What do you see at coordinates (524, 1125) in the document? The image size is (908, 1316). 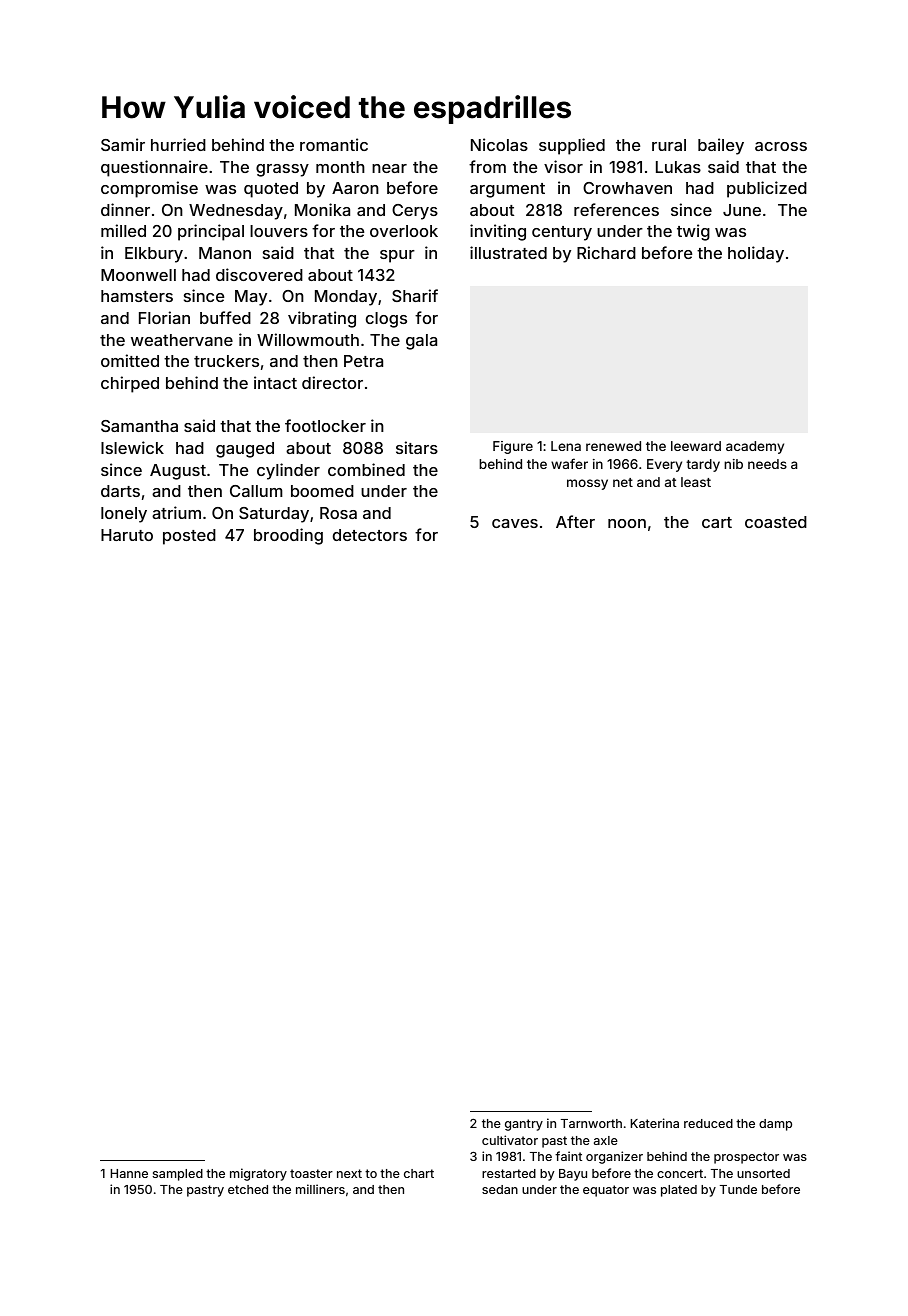 I see `gantry` at bounding box center [524, 1125].
